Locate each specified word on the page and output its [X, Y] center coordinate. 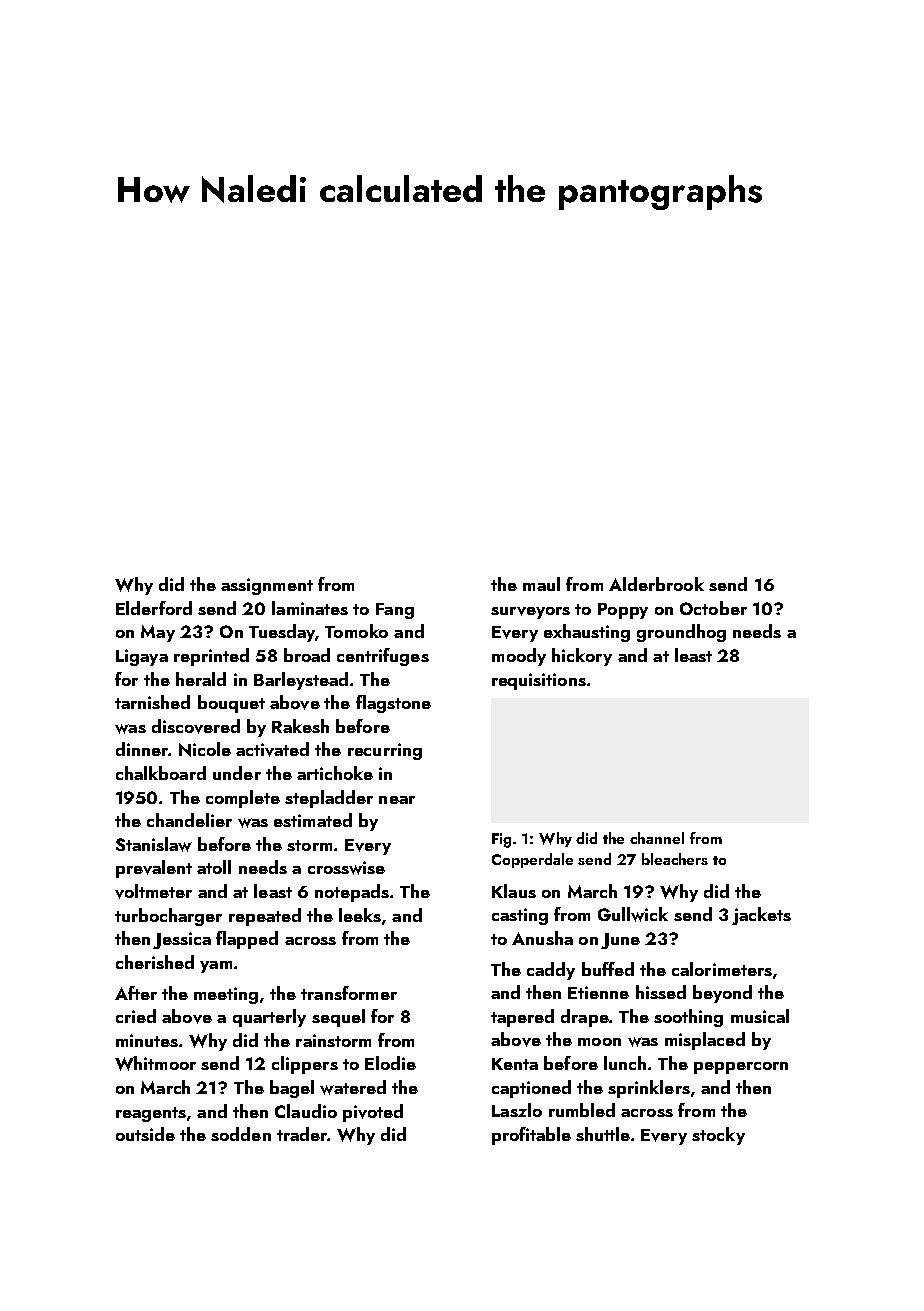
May [158, 633]
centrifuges [383, 657]
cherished [155, 962]
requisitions [539, 681]
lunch [625, 1063]
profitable [531, 1136]
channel [657, 838]
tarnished [152, 702]
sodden [241, 1134]
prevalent [154, 869]
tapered [522, 1018]
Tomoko [356, 631]
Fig [501, 840]
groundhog [681, 633]
